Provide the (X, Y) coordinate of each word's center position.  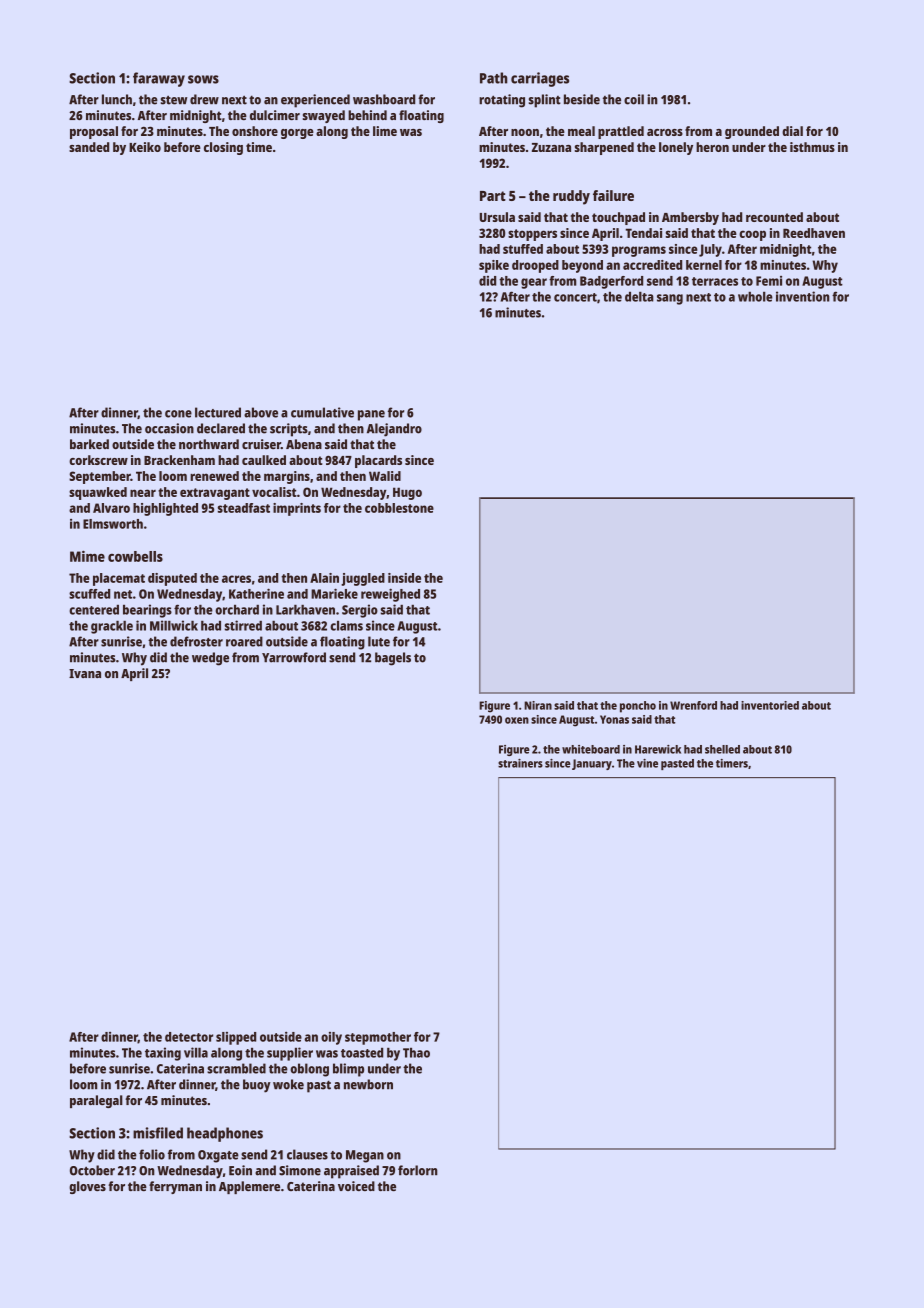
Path (493, 78)
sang (670, 299)
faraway (159, 79)
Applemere (249, 1187)
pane (371, 415)
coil (634, 99)
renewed (214, 476)
